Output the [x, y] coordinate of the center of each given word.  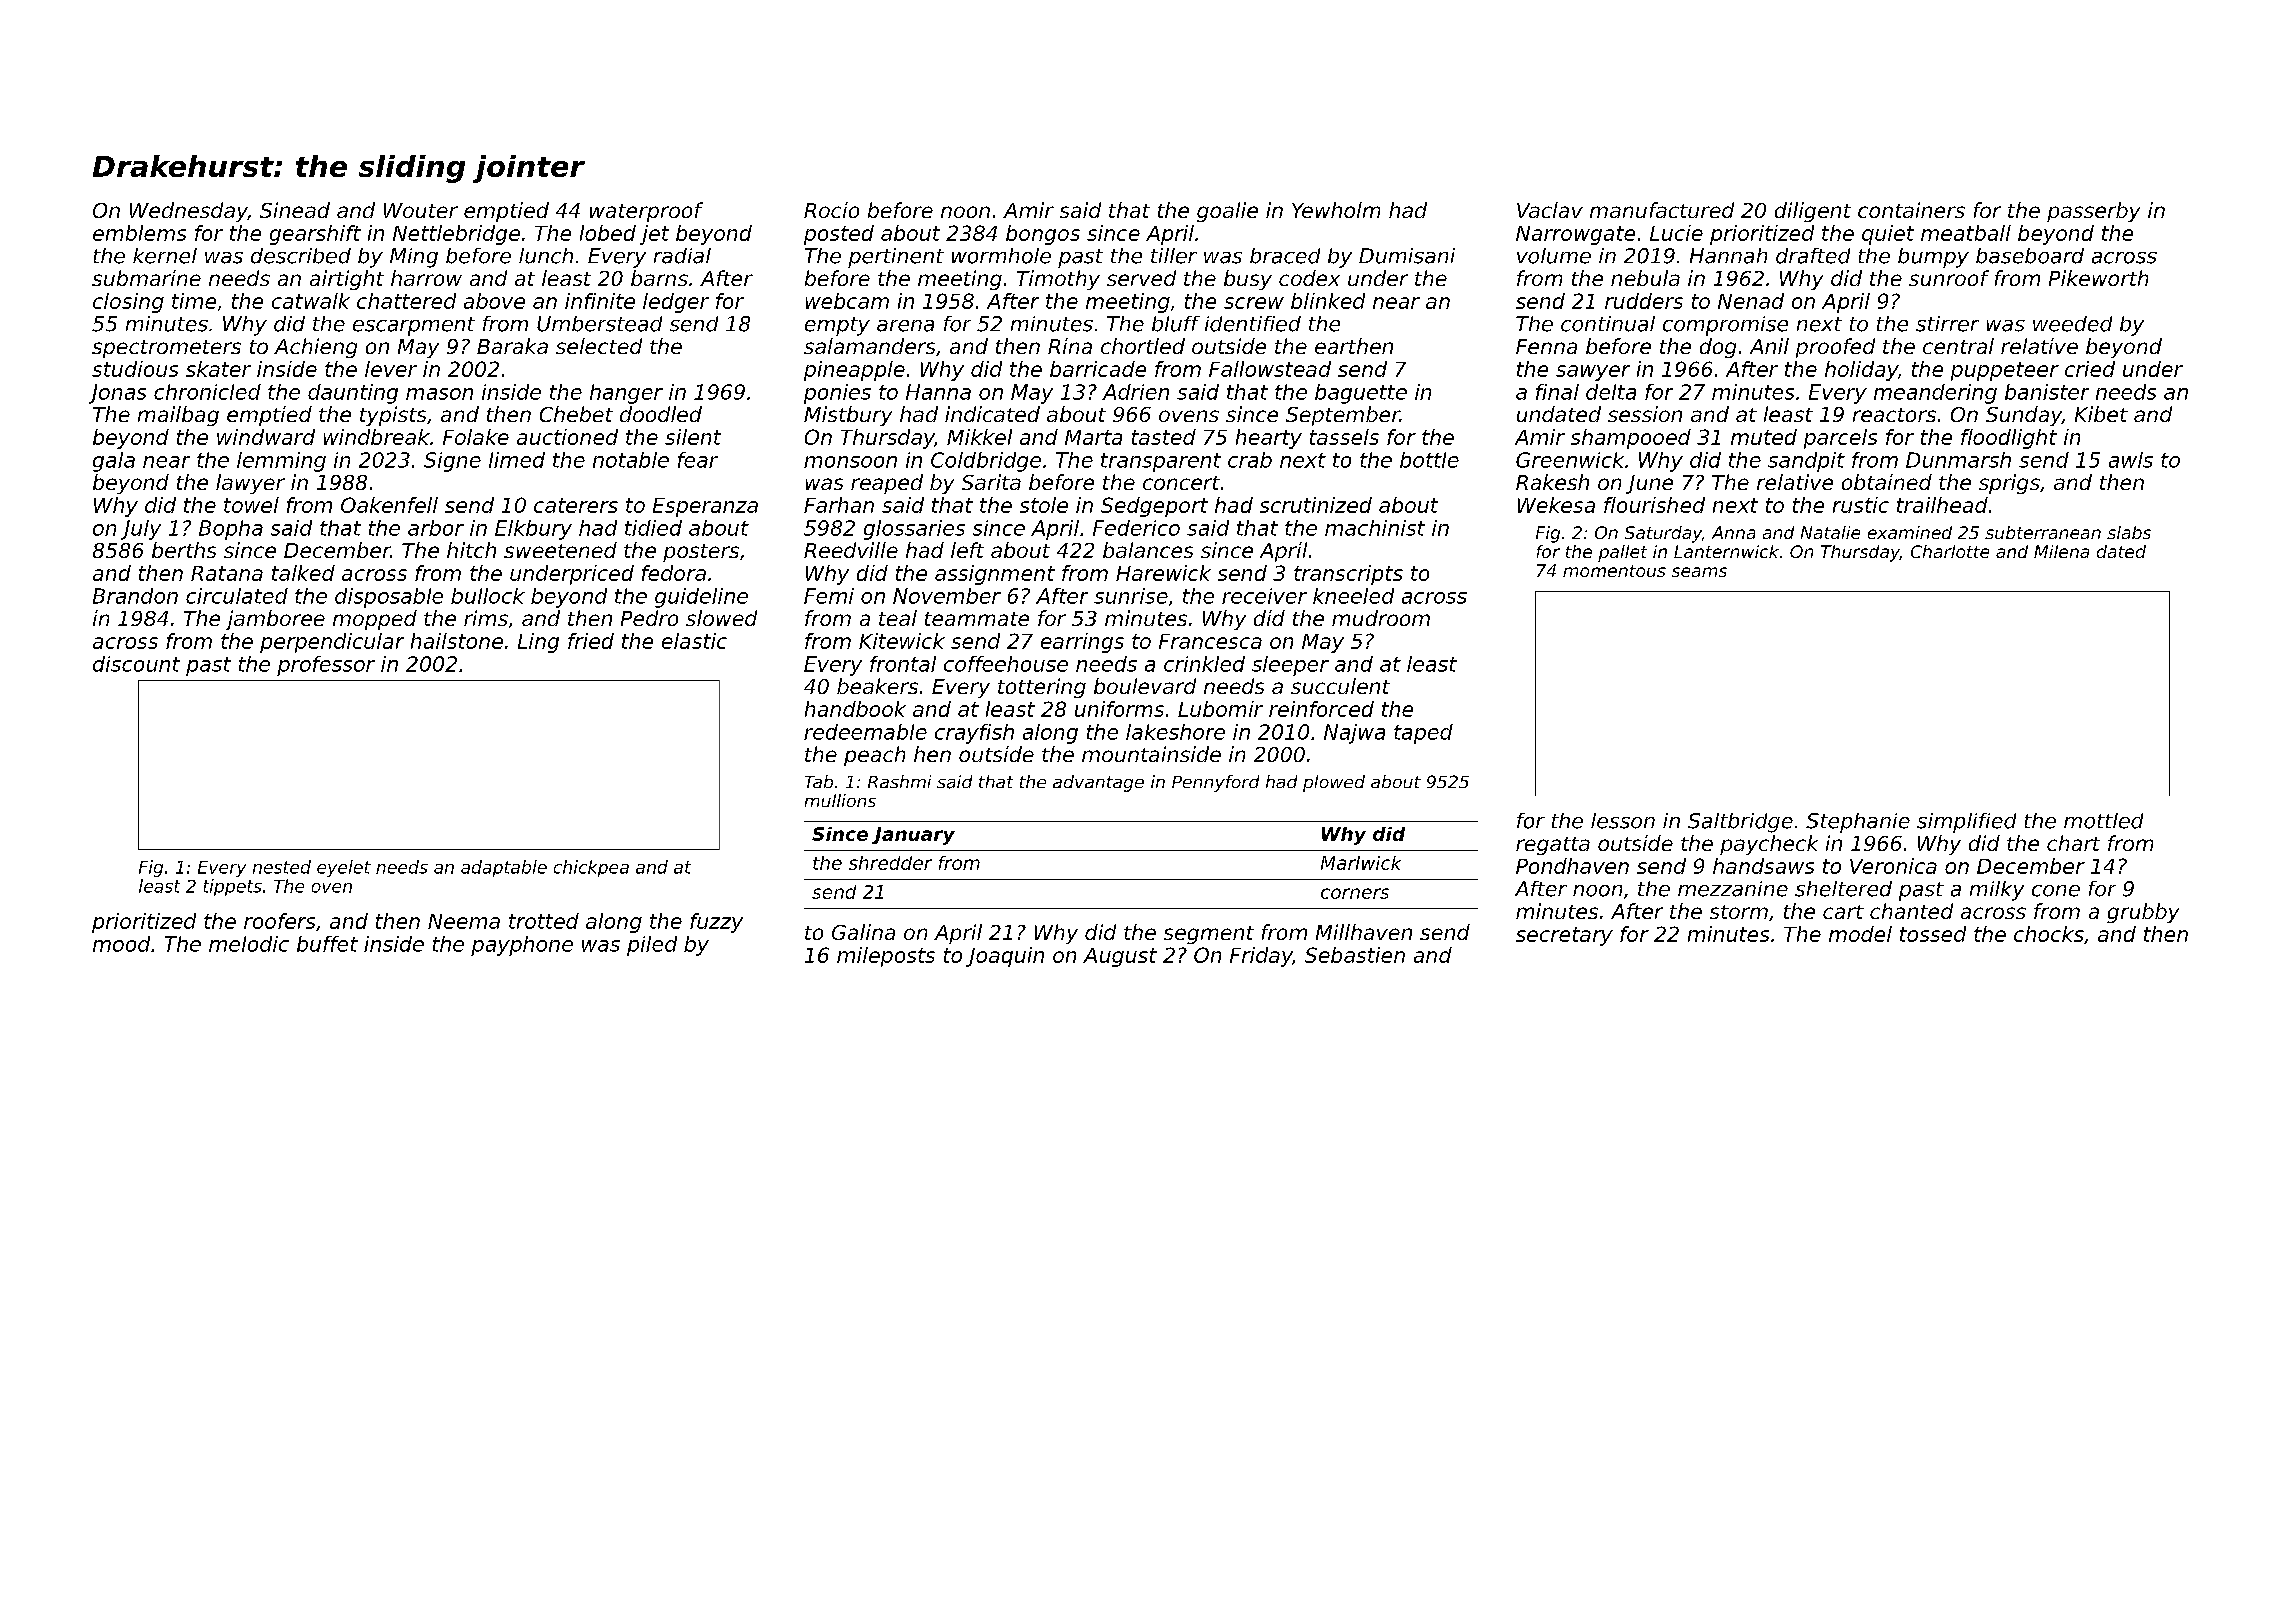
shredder [890, 863]
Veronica [1893, 866]
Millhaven [1364, 932]
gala [114, 462]
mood [121, 944]
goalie [1227, 212]
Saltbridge [1740, 823]
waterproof [646, 212]
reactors [1894, 415]
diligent [1813, 212]
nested [282, 867]
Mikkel [979, 437]
